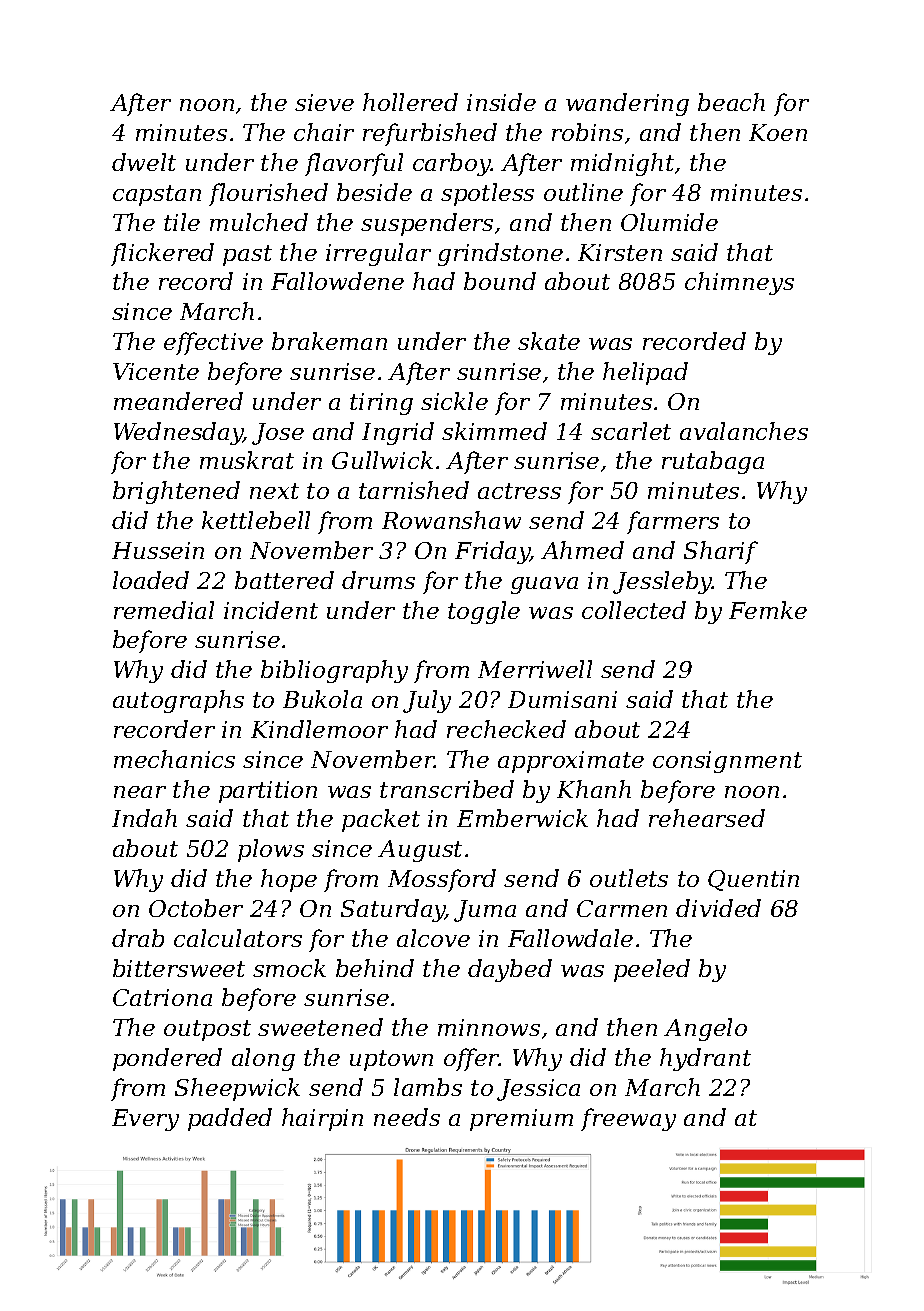 This screenshot has height=1311, width=924. Describe the element at coordinates (268, 792) in the screenshot. I see `partition` at that location.
